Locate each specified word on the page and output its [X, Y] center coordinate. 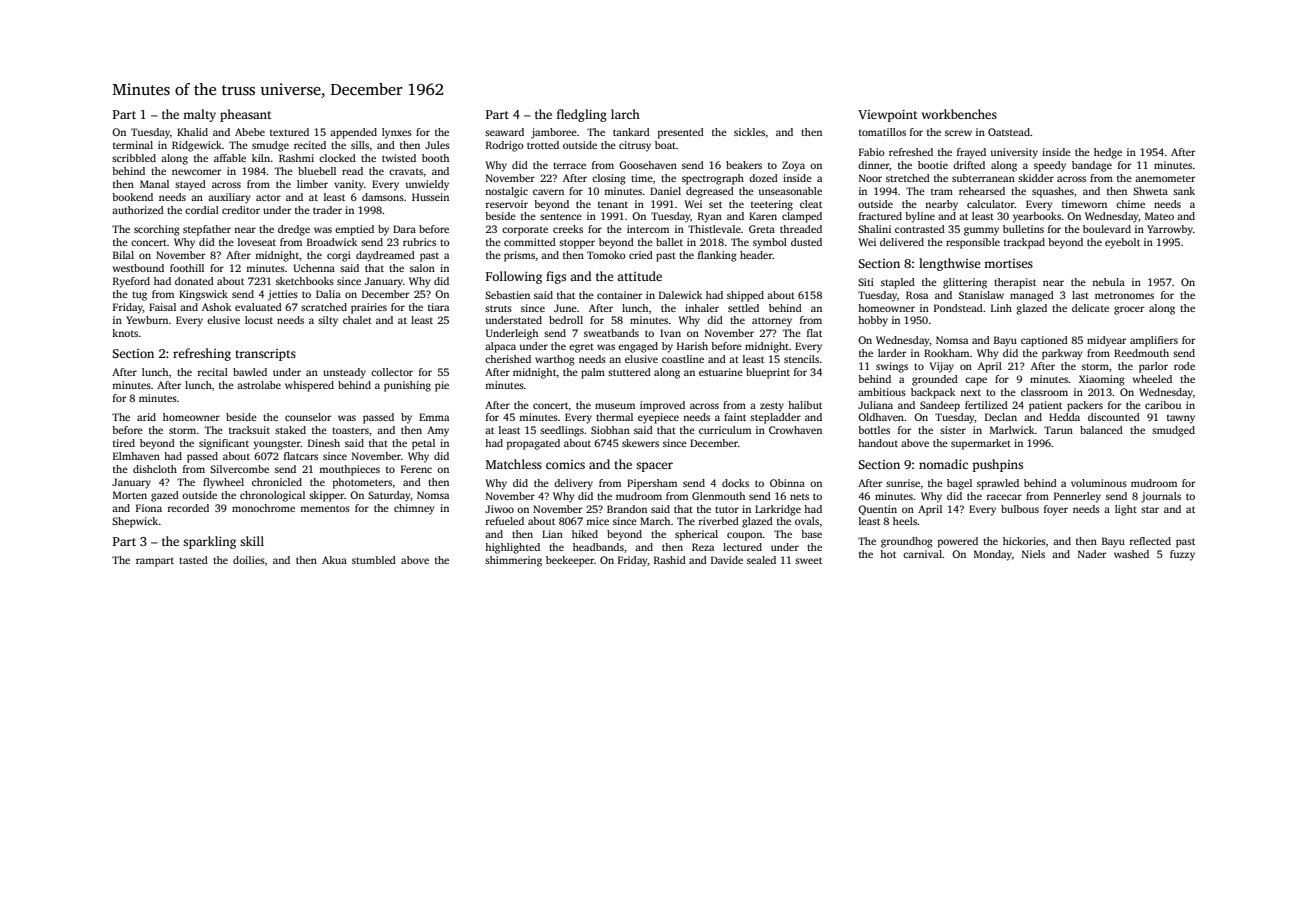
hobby [873, 321]
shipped [745, 296]
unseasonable [790, 191]
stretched [908, 178]
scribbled [134, 158]
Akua [334, 560]
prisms [519, 256]
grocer [1129, 310]
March [655, 521]
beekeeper [570, 561]
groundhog [907, 542]
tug [139, 296]
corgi [339, 256]
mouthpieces [349, 470]
